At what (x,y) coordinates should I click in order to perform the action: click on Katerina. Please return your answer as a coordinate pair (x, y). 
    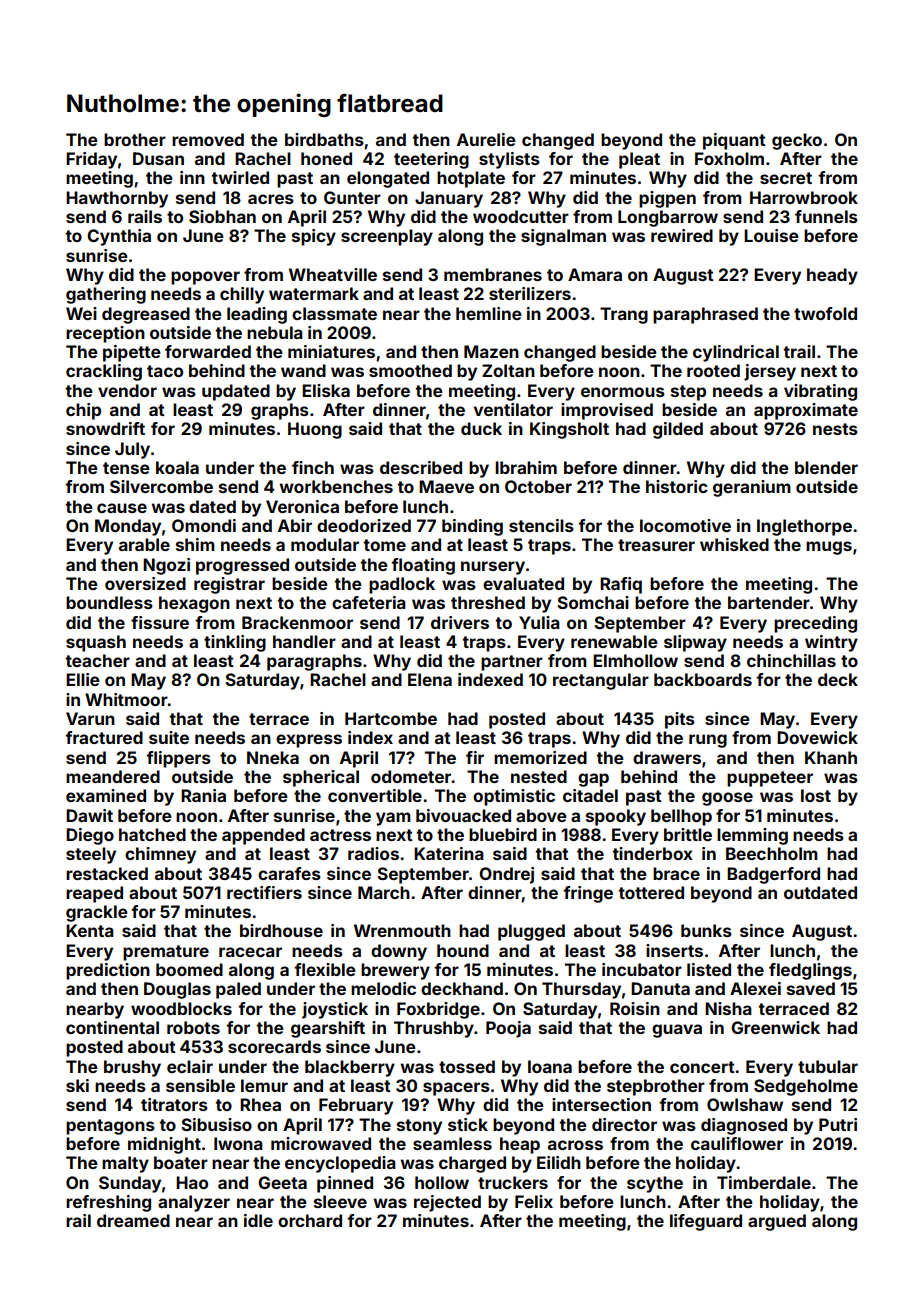
    Looking at the image, I should click on (449, 853).
